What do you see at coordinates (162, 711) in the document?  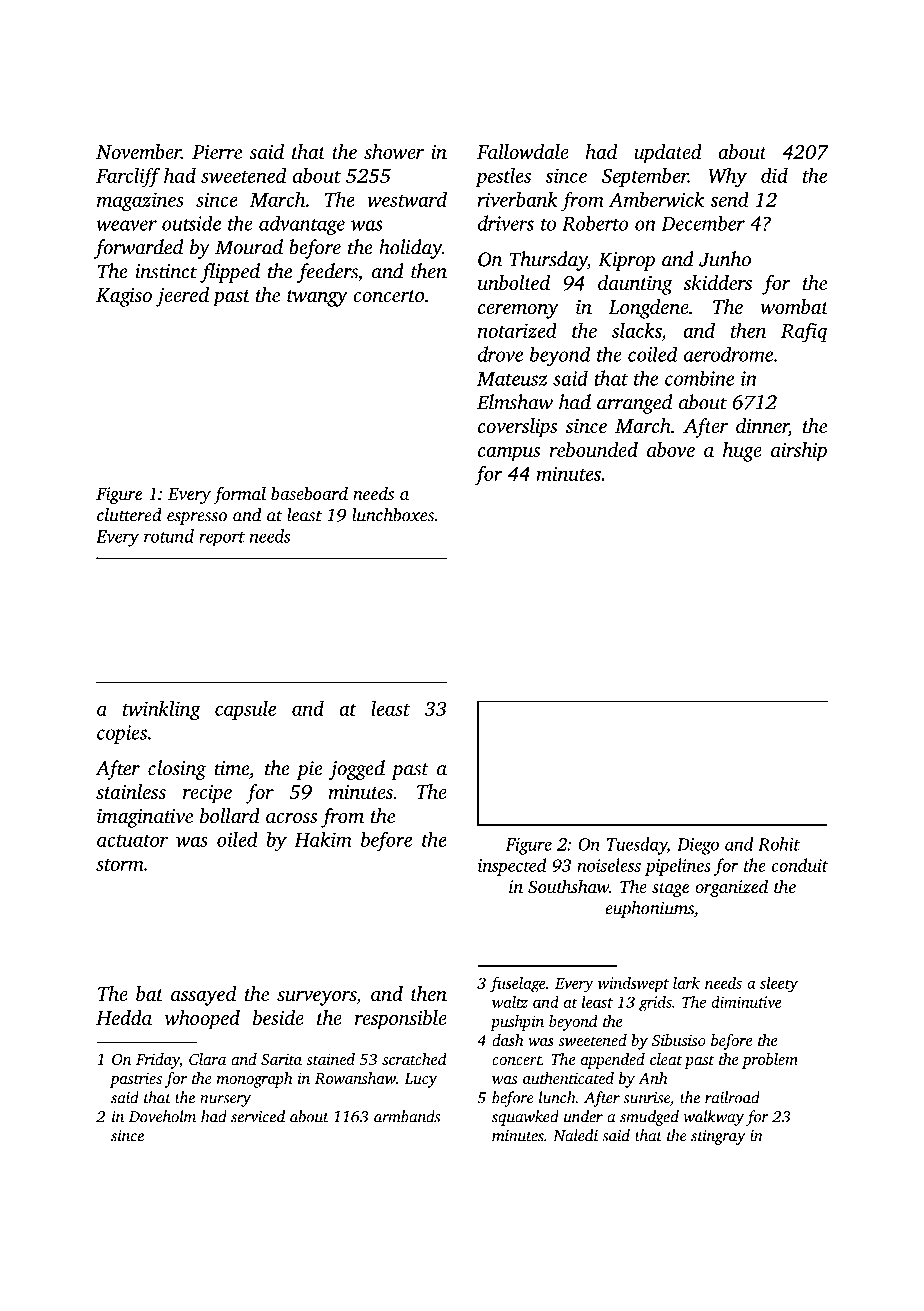 I see `twinkling` at bounding box center [162, 711].
